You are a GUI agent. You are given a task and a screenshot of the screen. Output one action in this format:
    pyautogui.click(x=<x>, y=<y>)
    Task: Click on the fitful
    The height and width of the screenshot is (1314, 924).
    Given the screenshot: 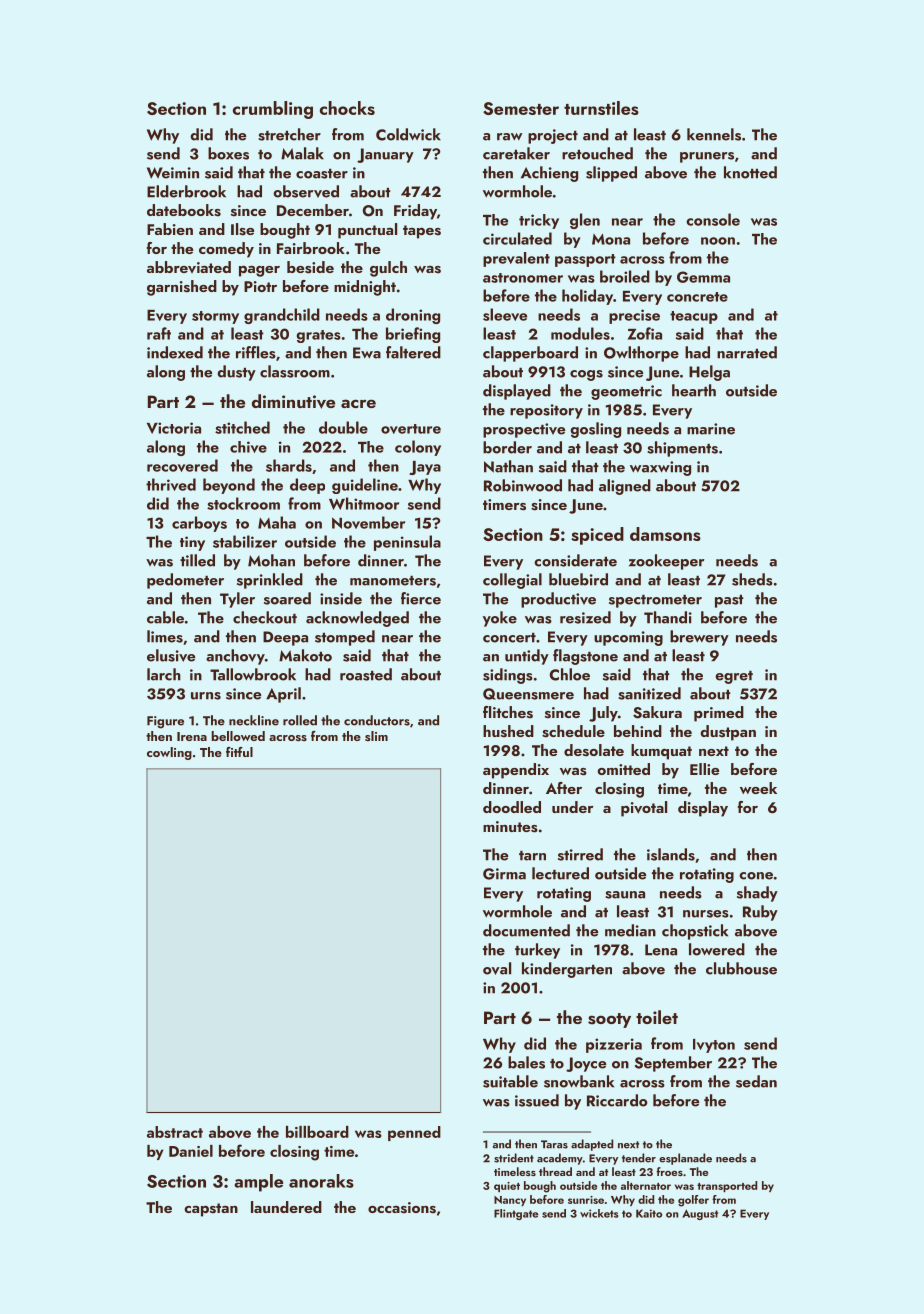 What is the action you would take?
    pyautogui.click(x=239, y=752)
